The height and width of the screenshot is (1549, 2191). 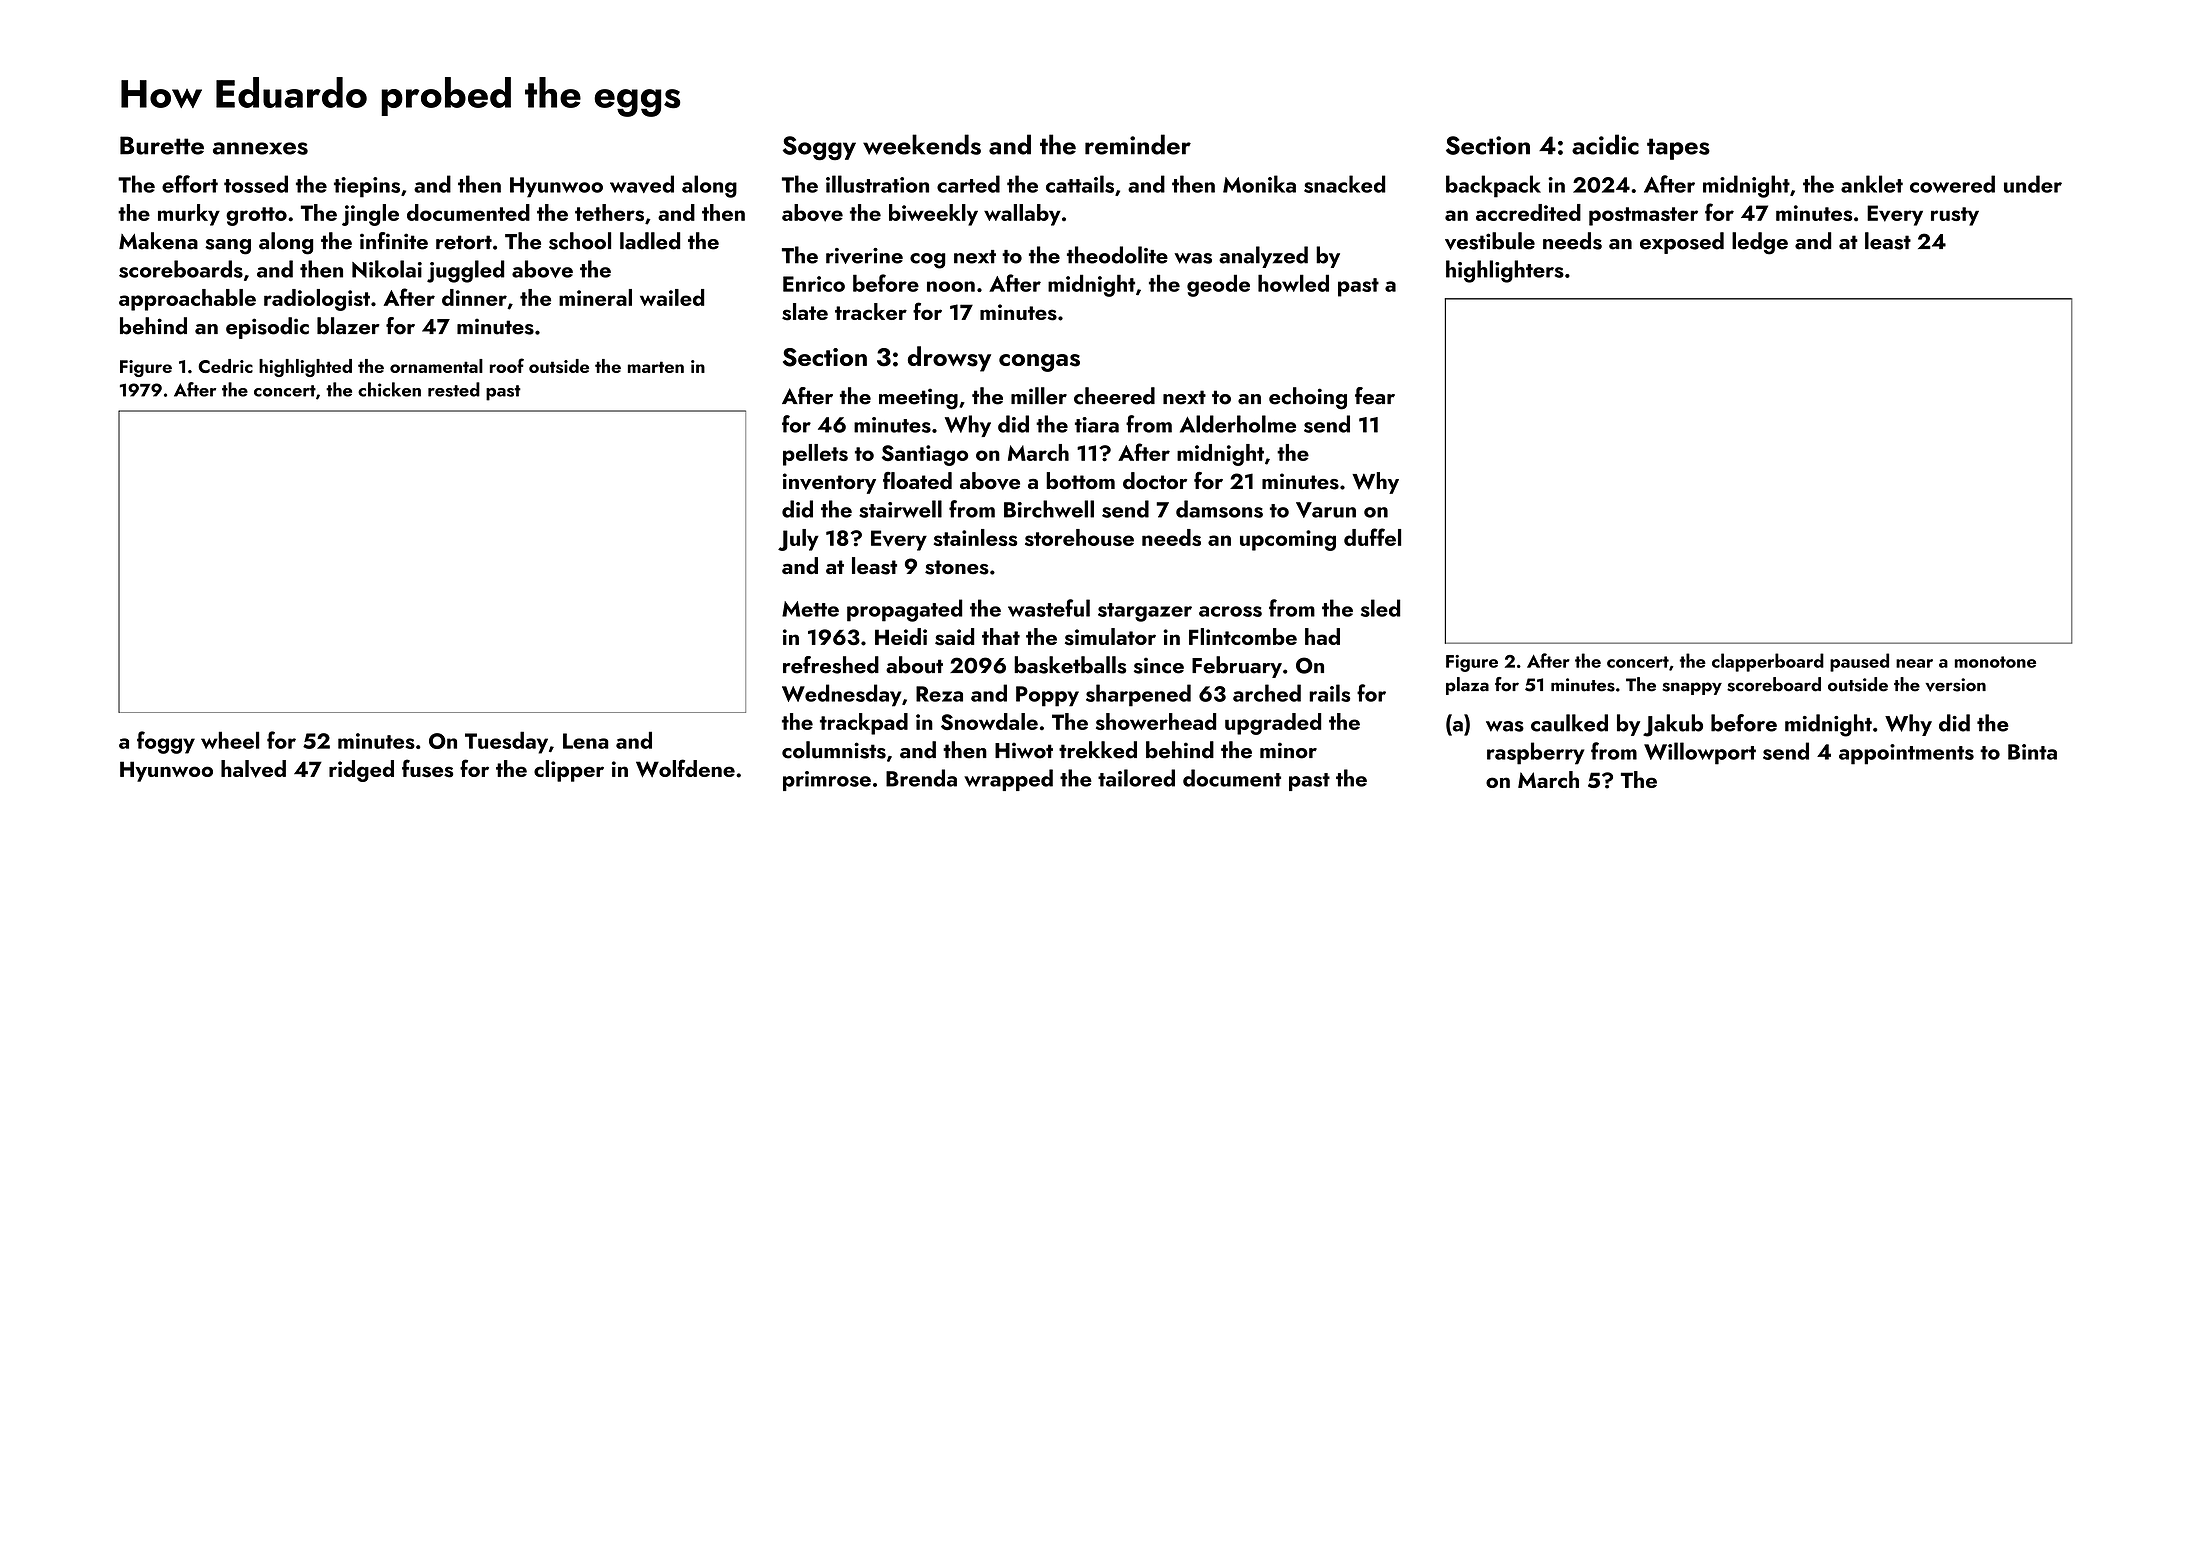 I want to click on Willowport, so click(x=1700, y=753).
